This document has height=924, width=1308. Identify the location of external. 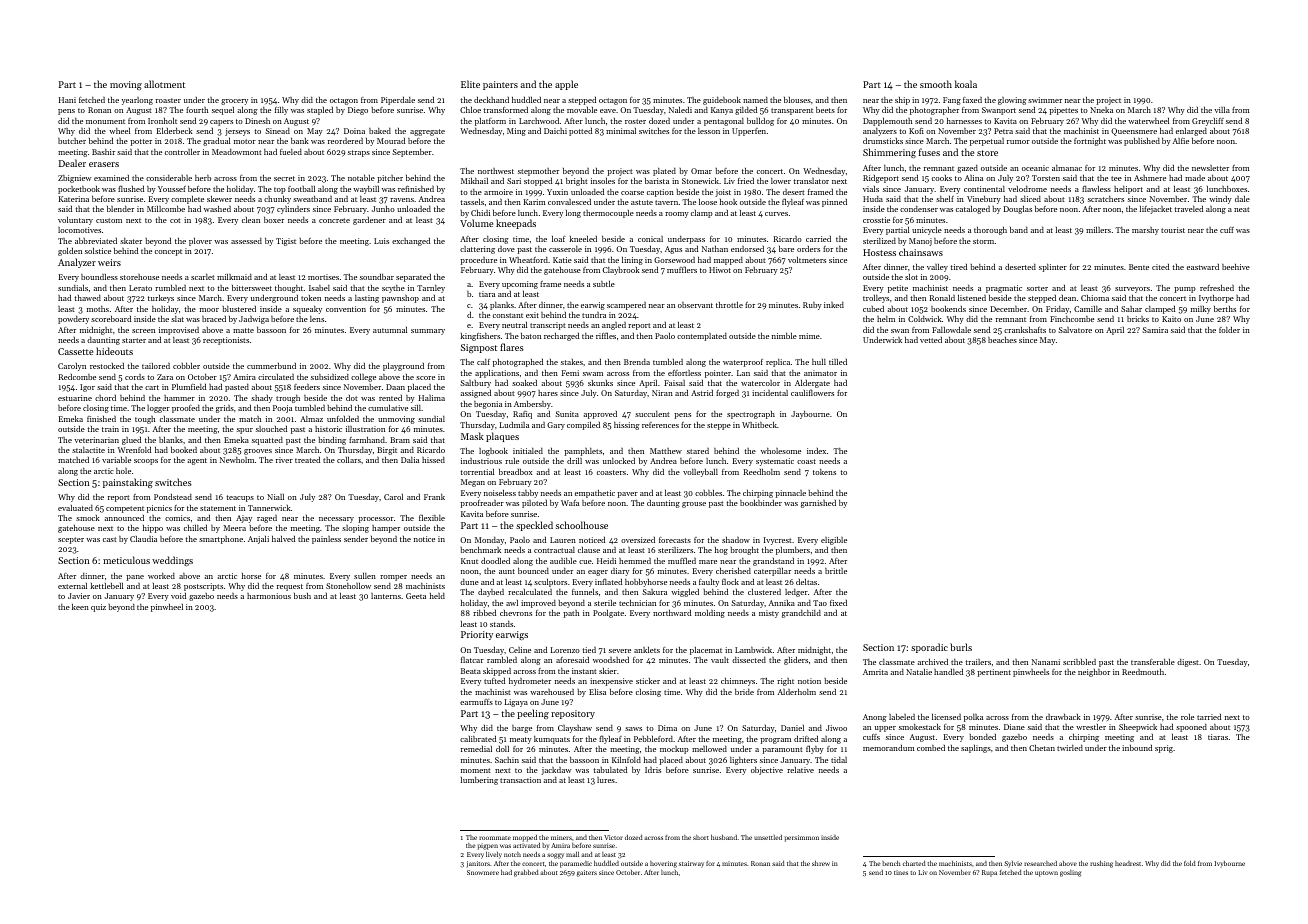
(72, 586).
